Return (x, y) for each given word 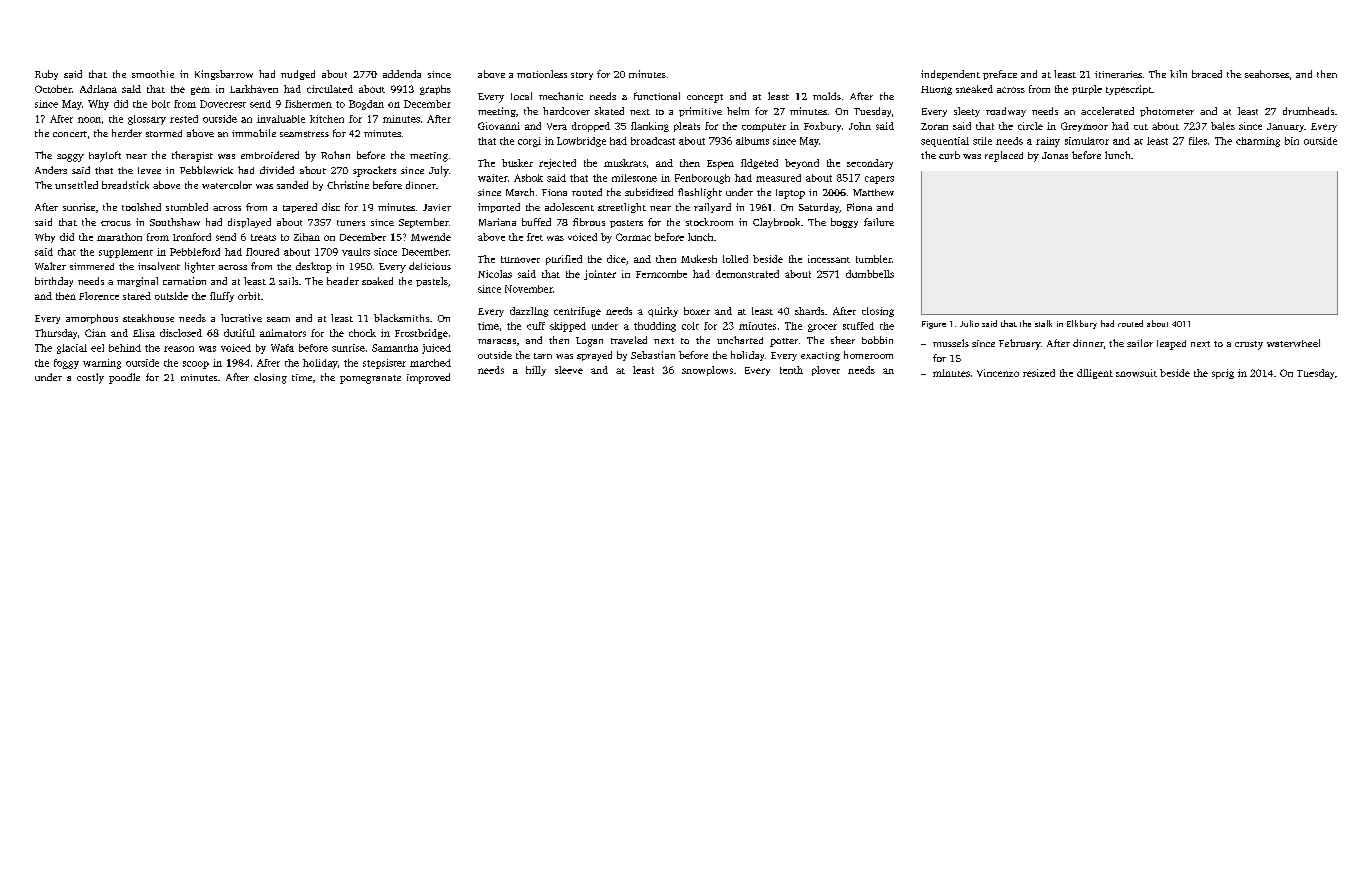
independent (950, 75)
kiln (1178, 74)
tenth (791, 370)
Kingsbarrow (224, 75)
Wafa (282, 348)
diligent (1095, 374)
